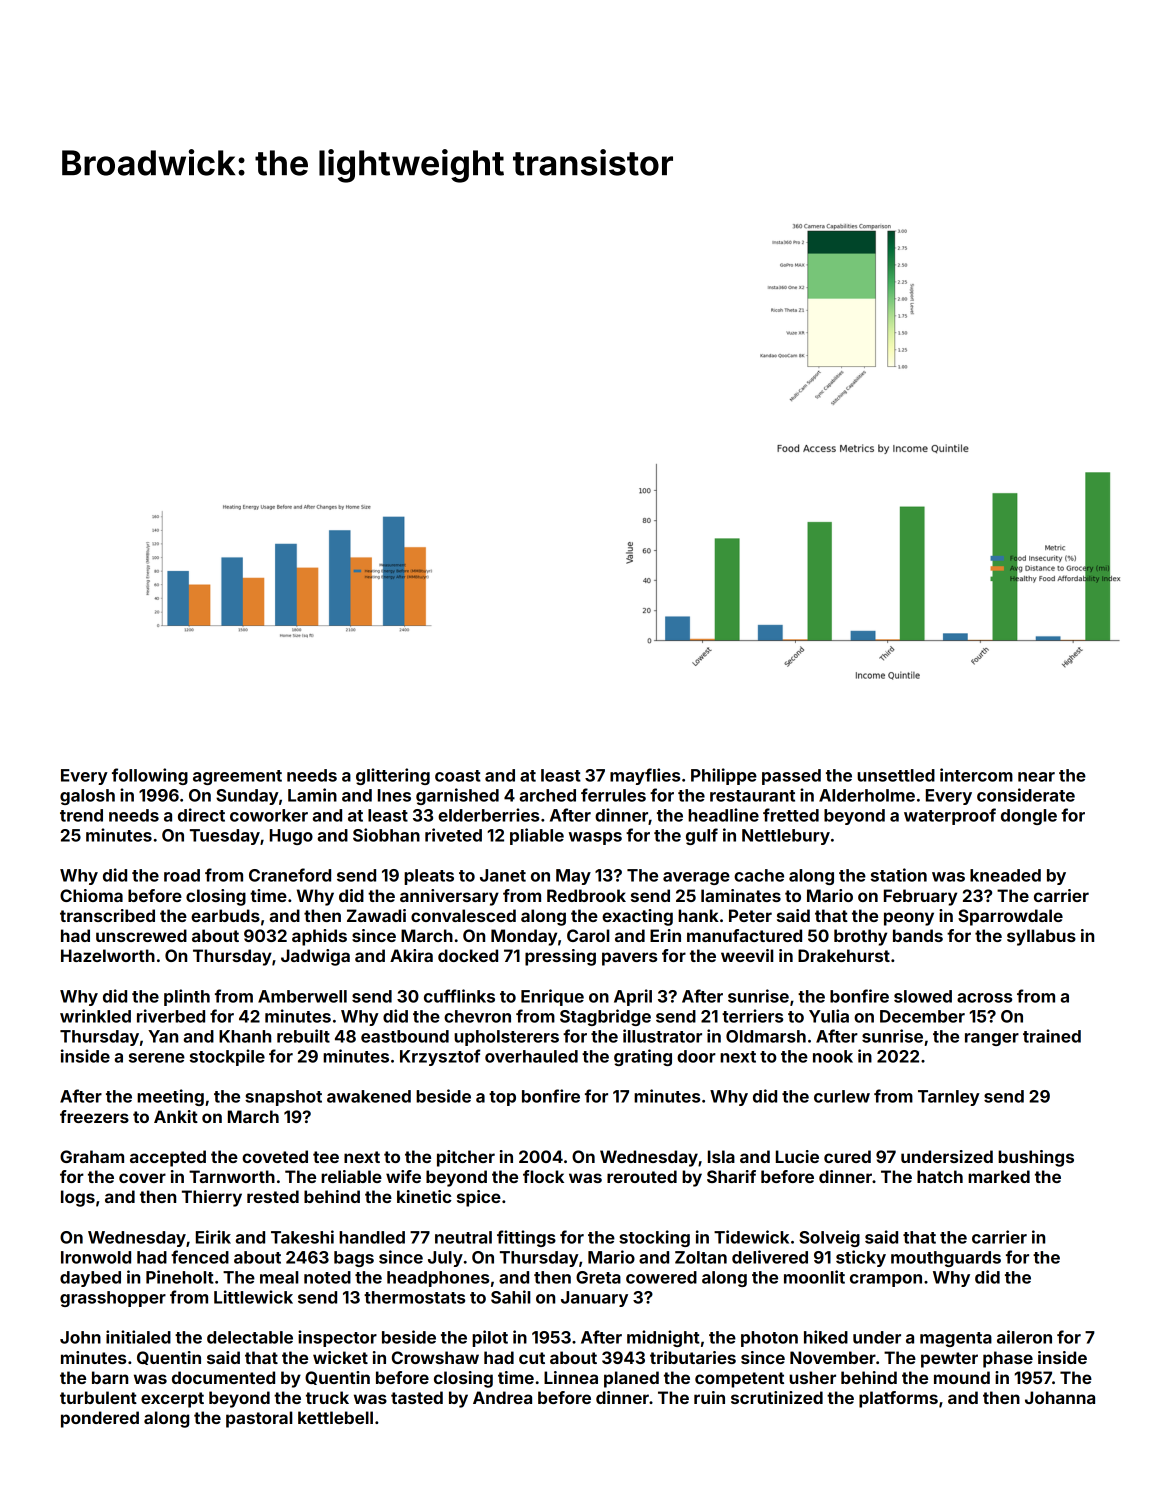 The width and height of the screenshot is (1158, 1498). Describe the element at coordinates (303, 1036) in the screenshot. I see `rebuilt` at that location.
